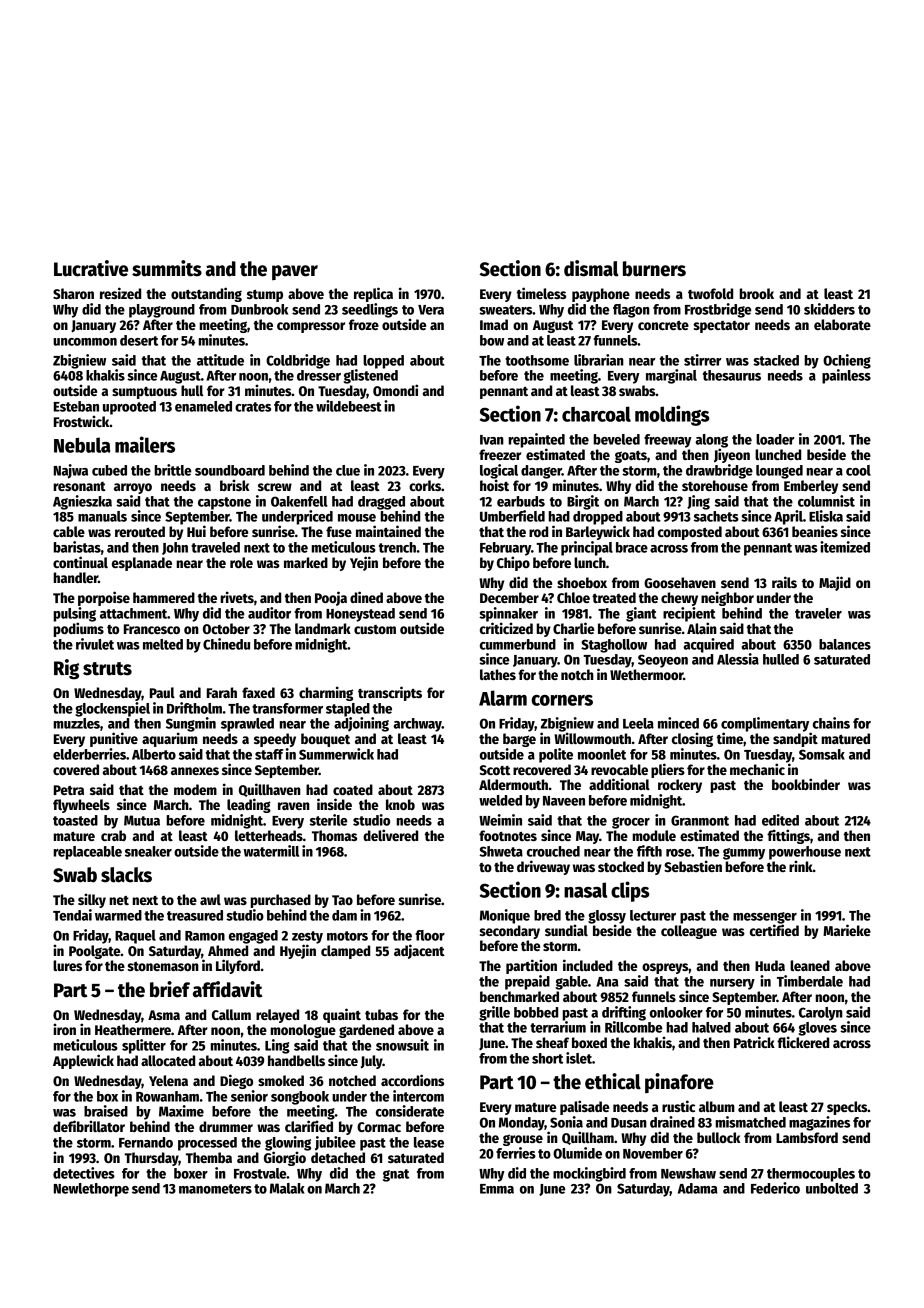 This document has width=924, height=1308. I want to click on Coldbridge, so click(298, 361).
